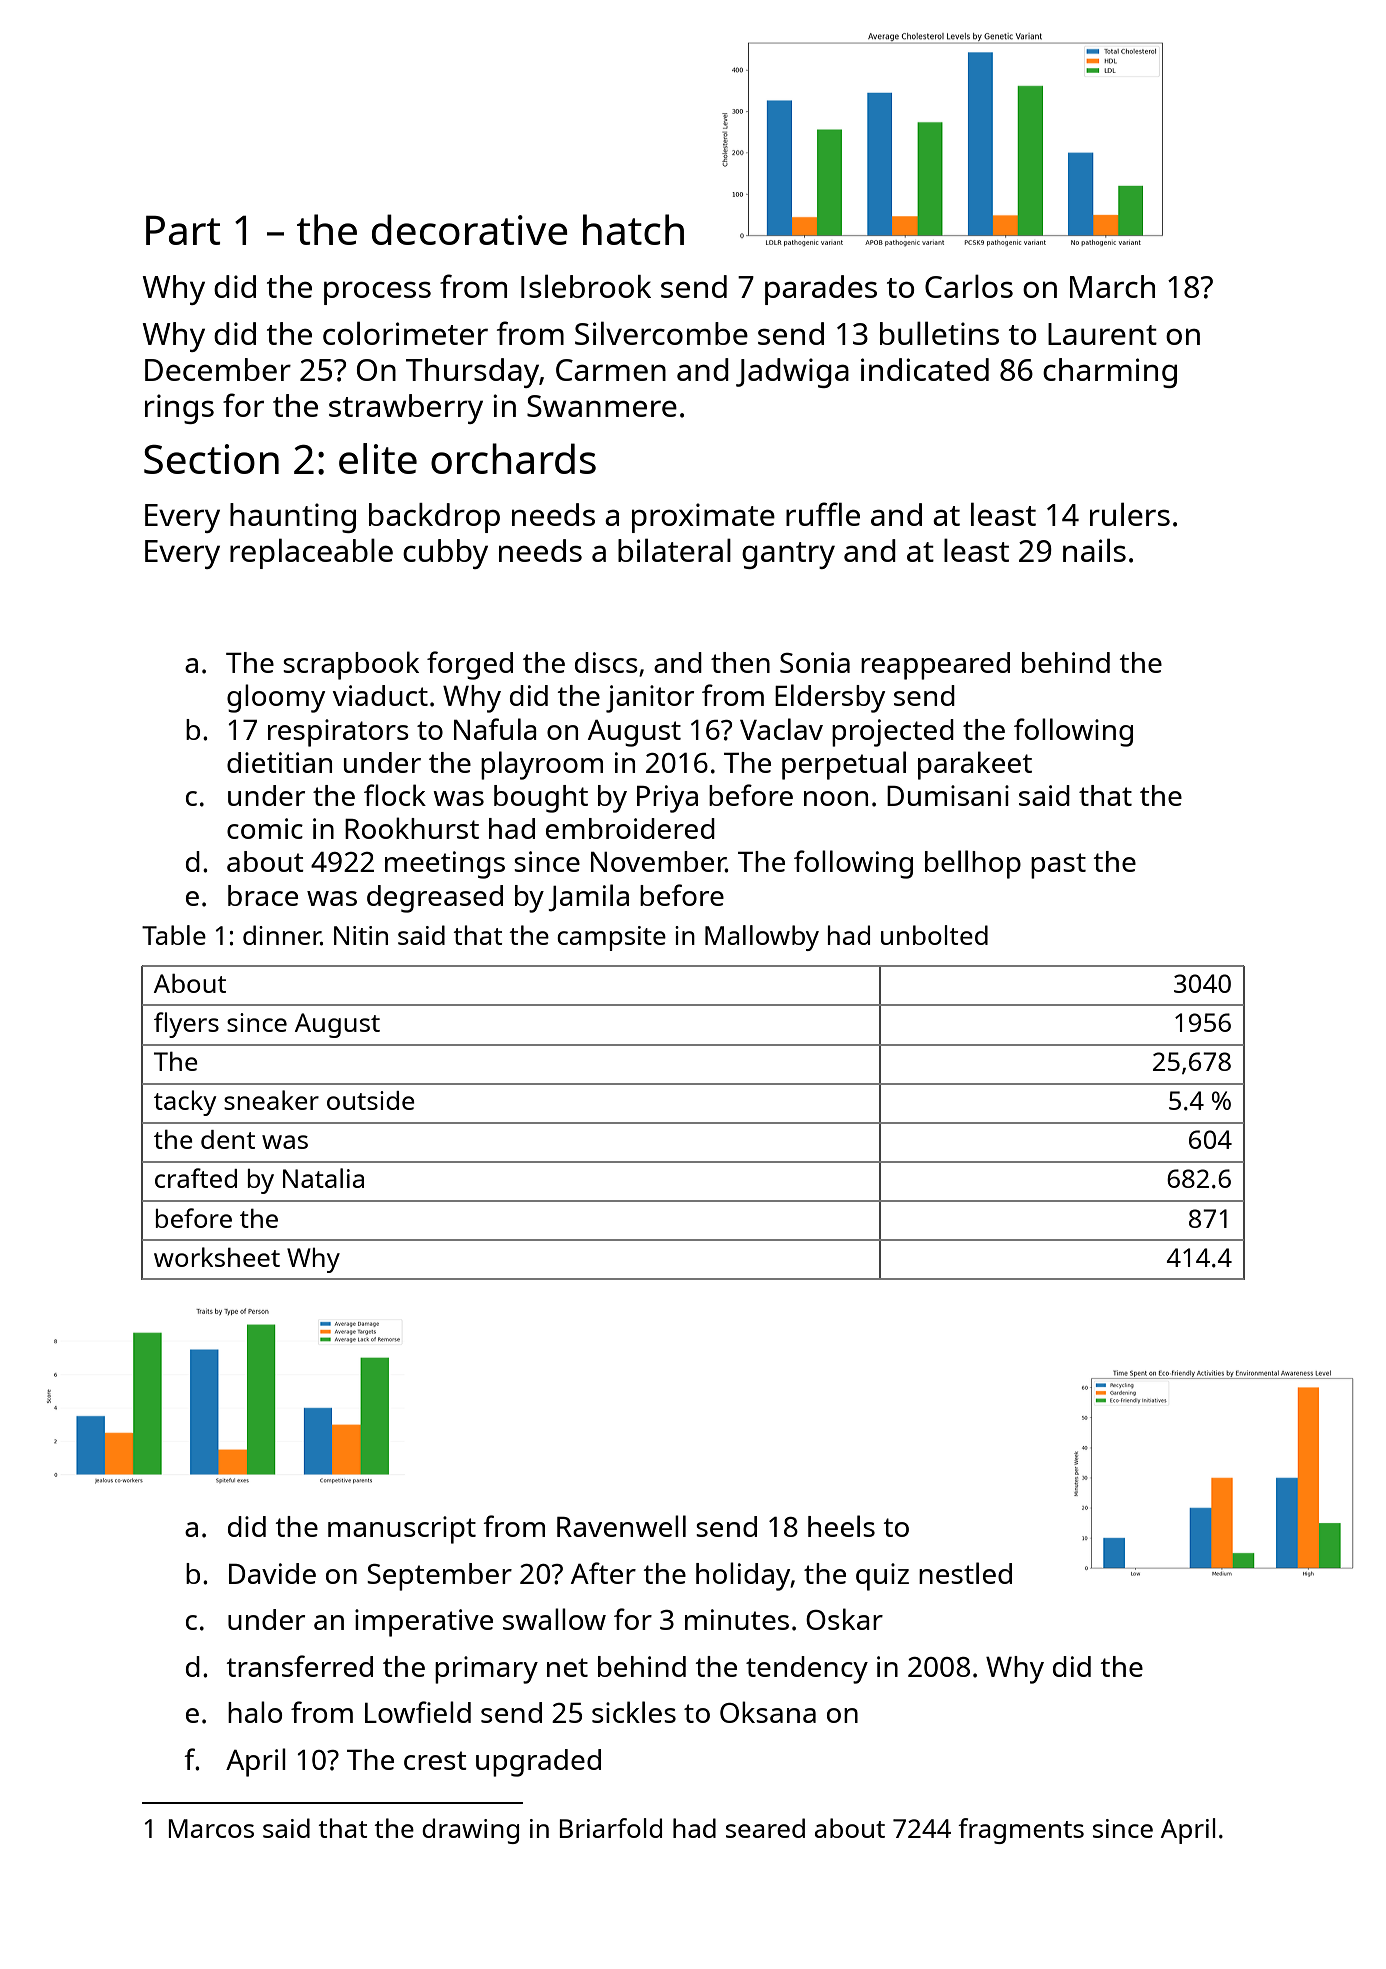 The height and width of the document is (1969, 1386). I want to click on halo, so click(255, 1712).
